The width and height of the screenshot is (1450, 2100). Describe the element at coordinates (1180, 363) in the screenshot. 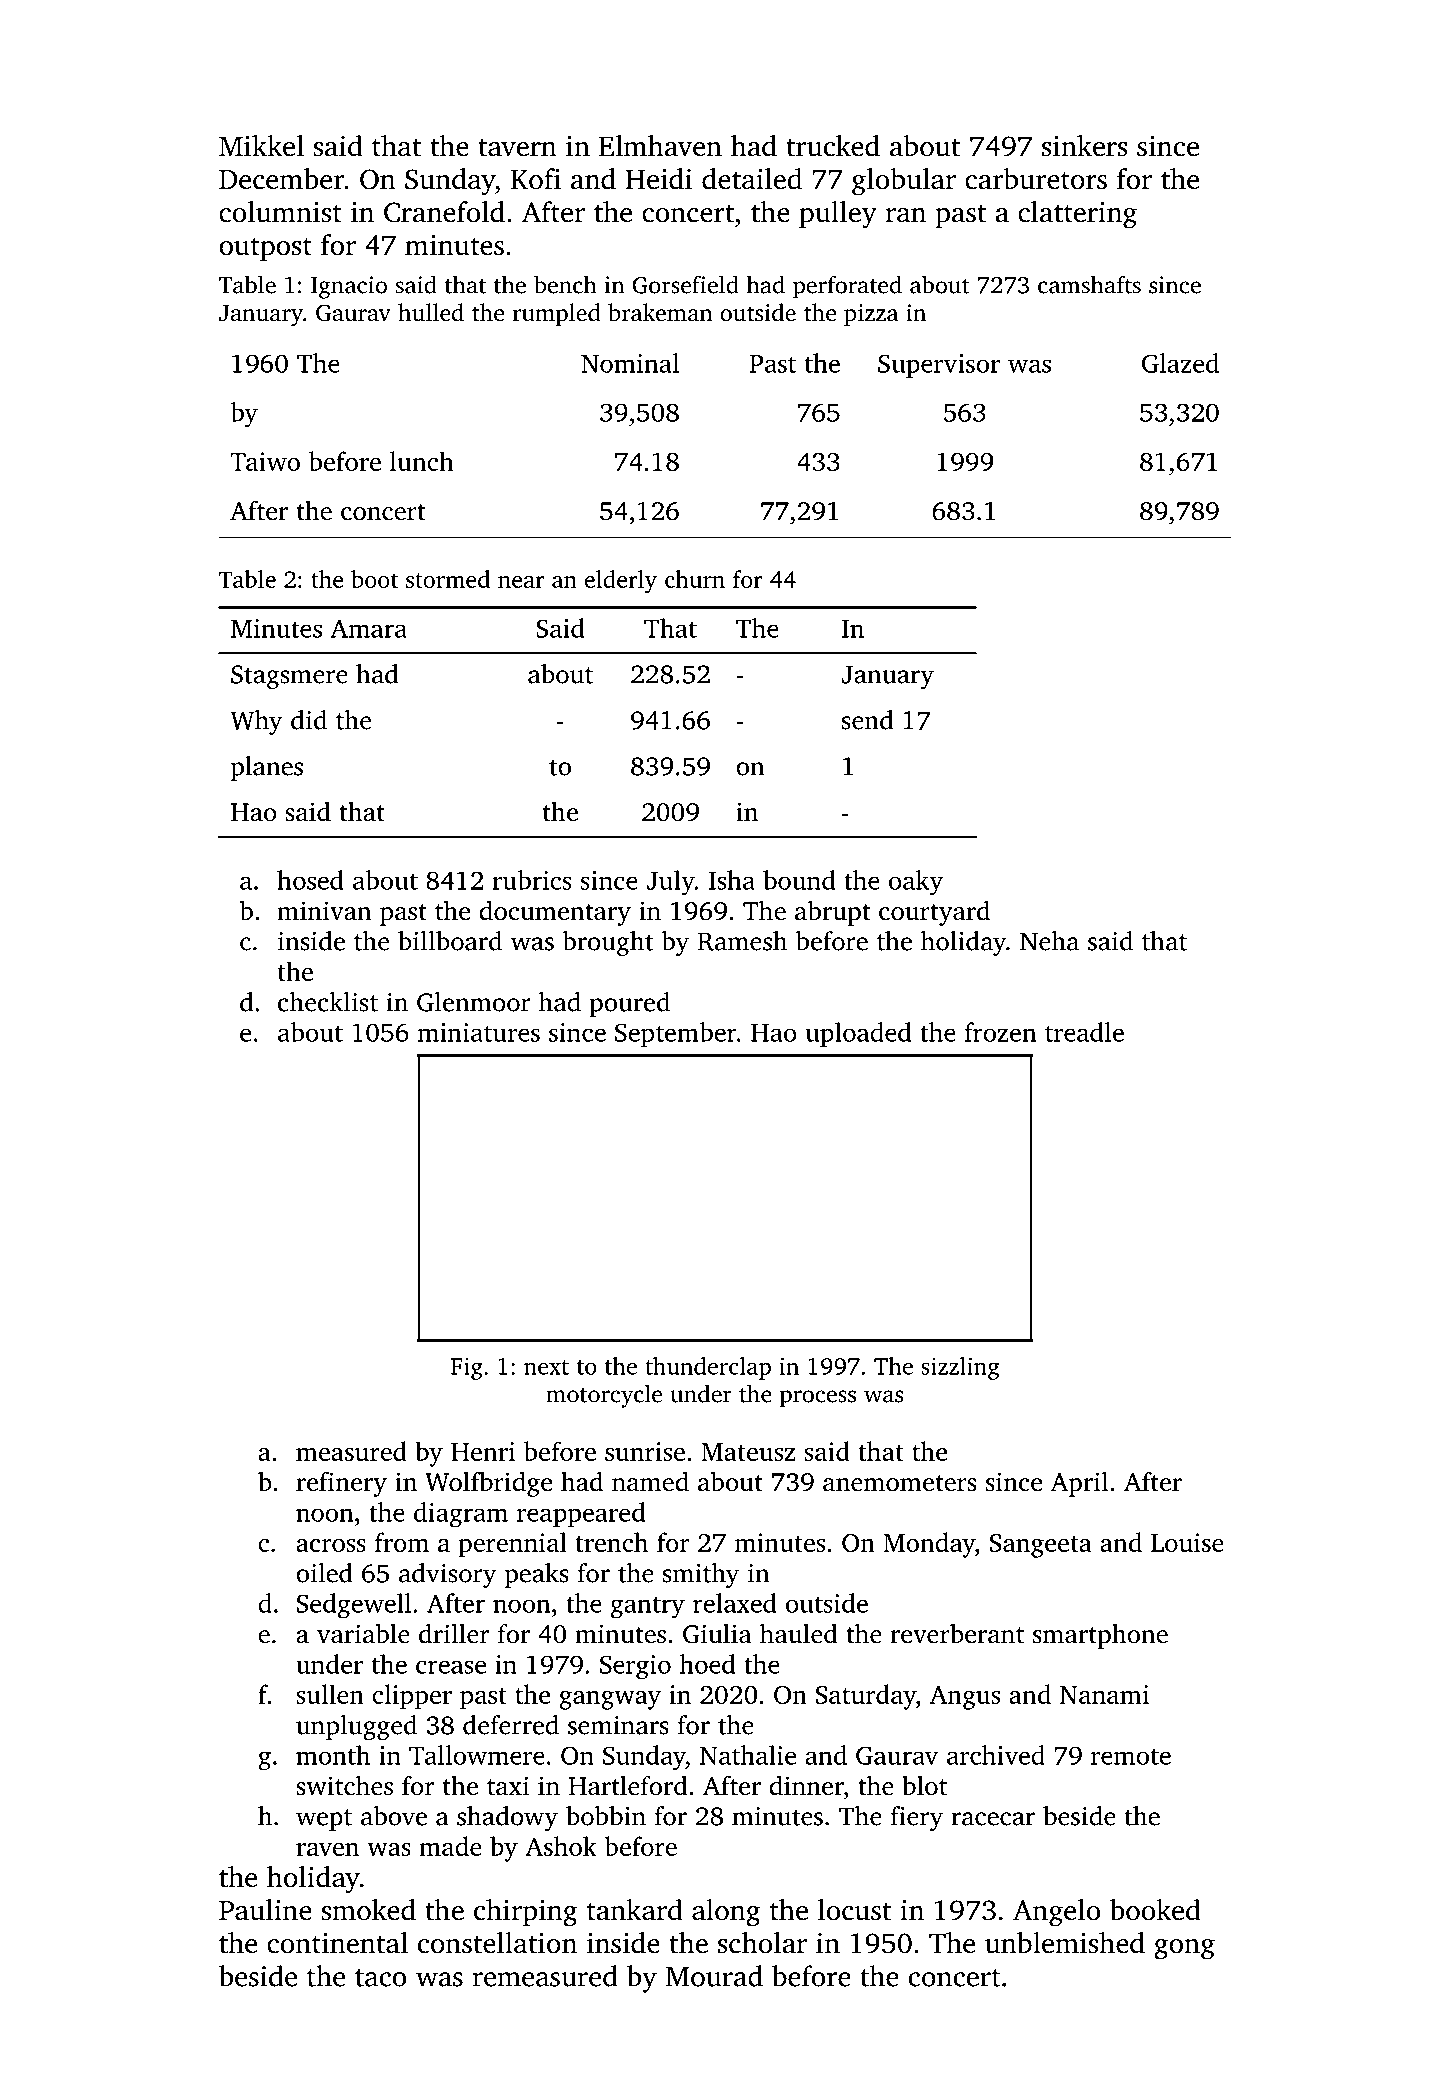

I see `Glazed` at that location.
